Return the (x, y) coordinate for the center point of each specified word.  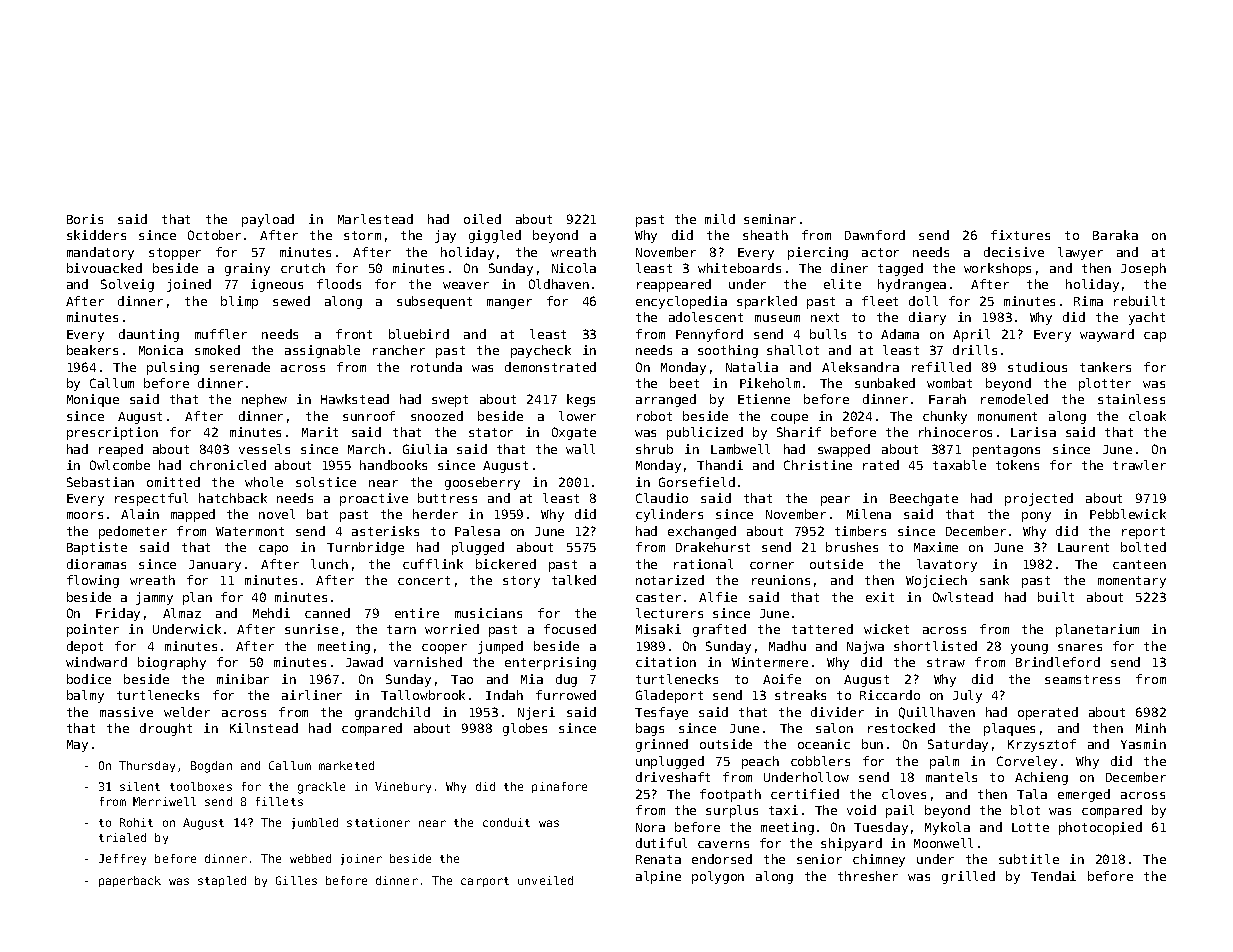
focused (570, 629)
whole (264, 482)
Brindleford (1058, 662)
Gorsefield (697, 482)
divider (837, 712)
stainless (1131, 399)
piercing (818, 253)
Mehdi (271, 613)
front (354, 334)
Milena (869, 514)
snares (1080, 647)
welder (187, 712)
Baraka (1115, 235)
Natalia (752, 367)
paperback (130, 881)
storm (362, 235)
